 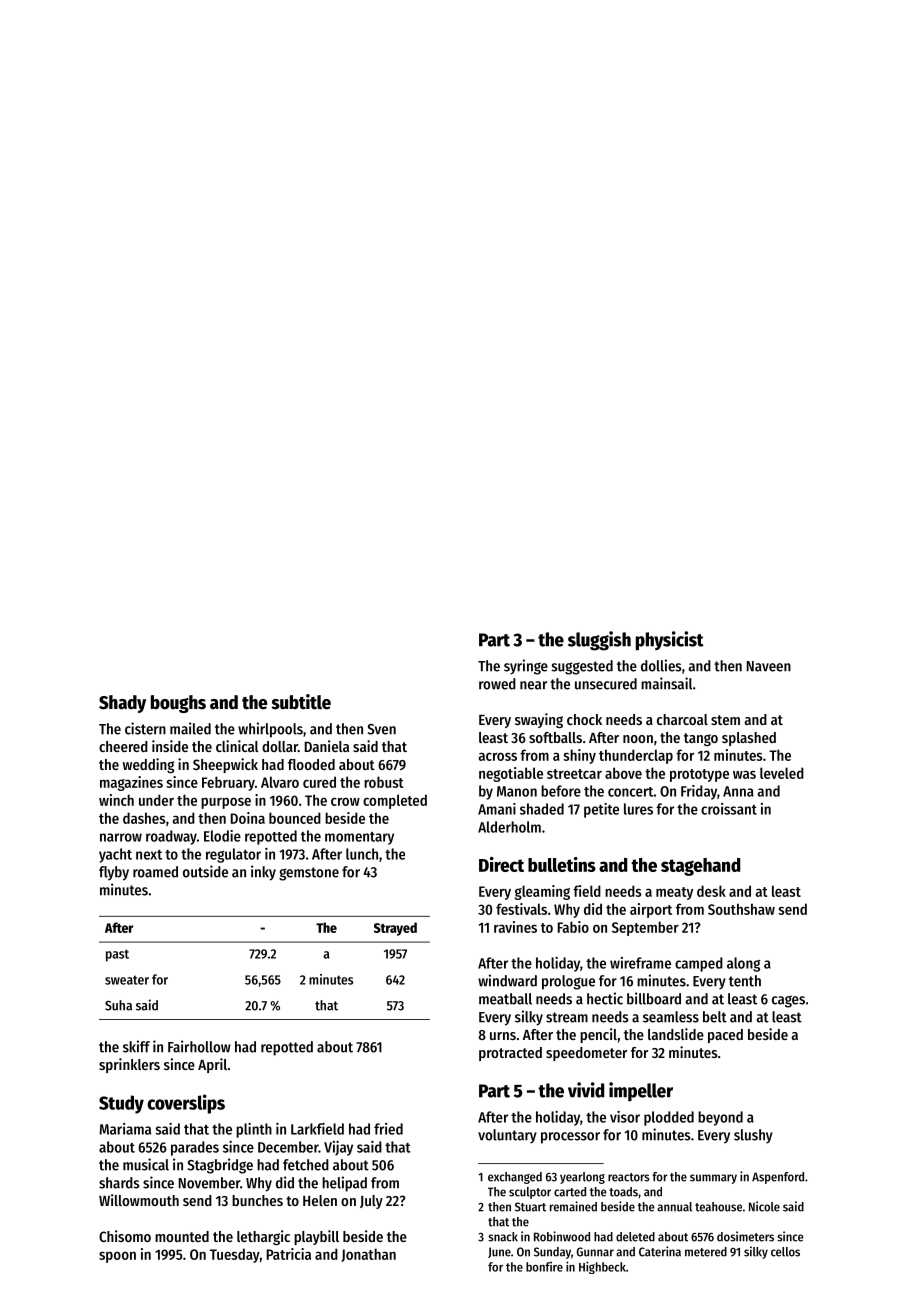 I want to click on April, so click(x=212, y=1065).
